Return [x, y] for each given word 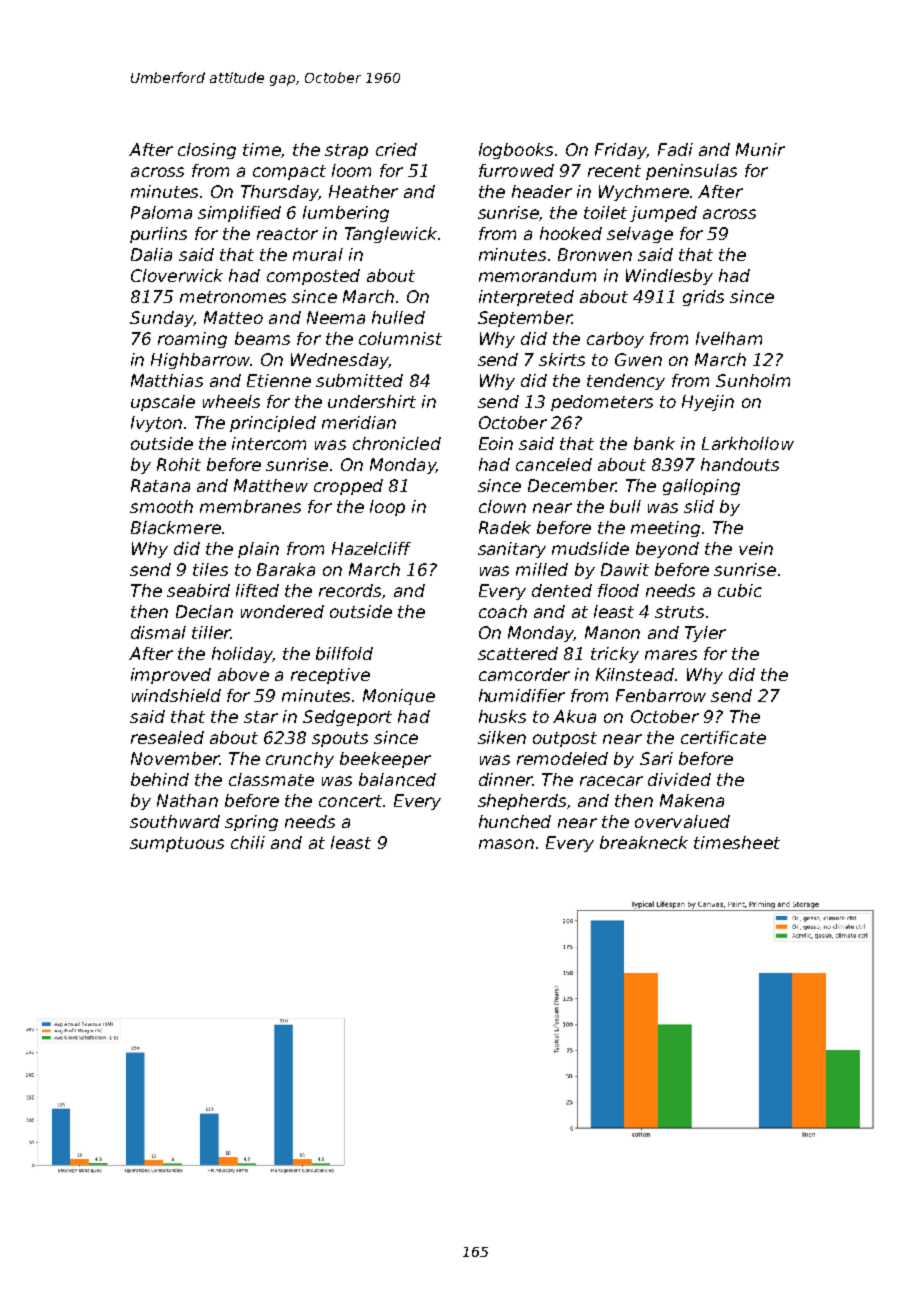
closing [207, 151]
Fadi [675, 149]
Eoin [496, 443]
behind [160, 779]
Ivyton [156, 424]
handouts [740, 464]
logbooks [516, 151]
